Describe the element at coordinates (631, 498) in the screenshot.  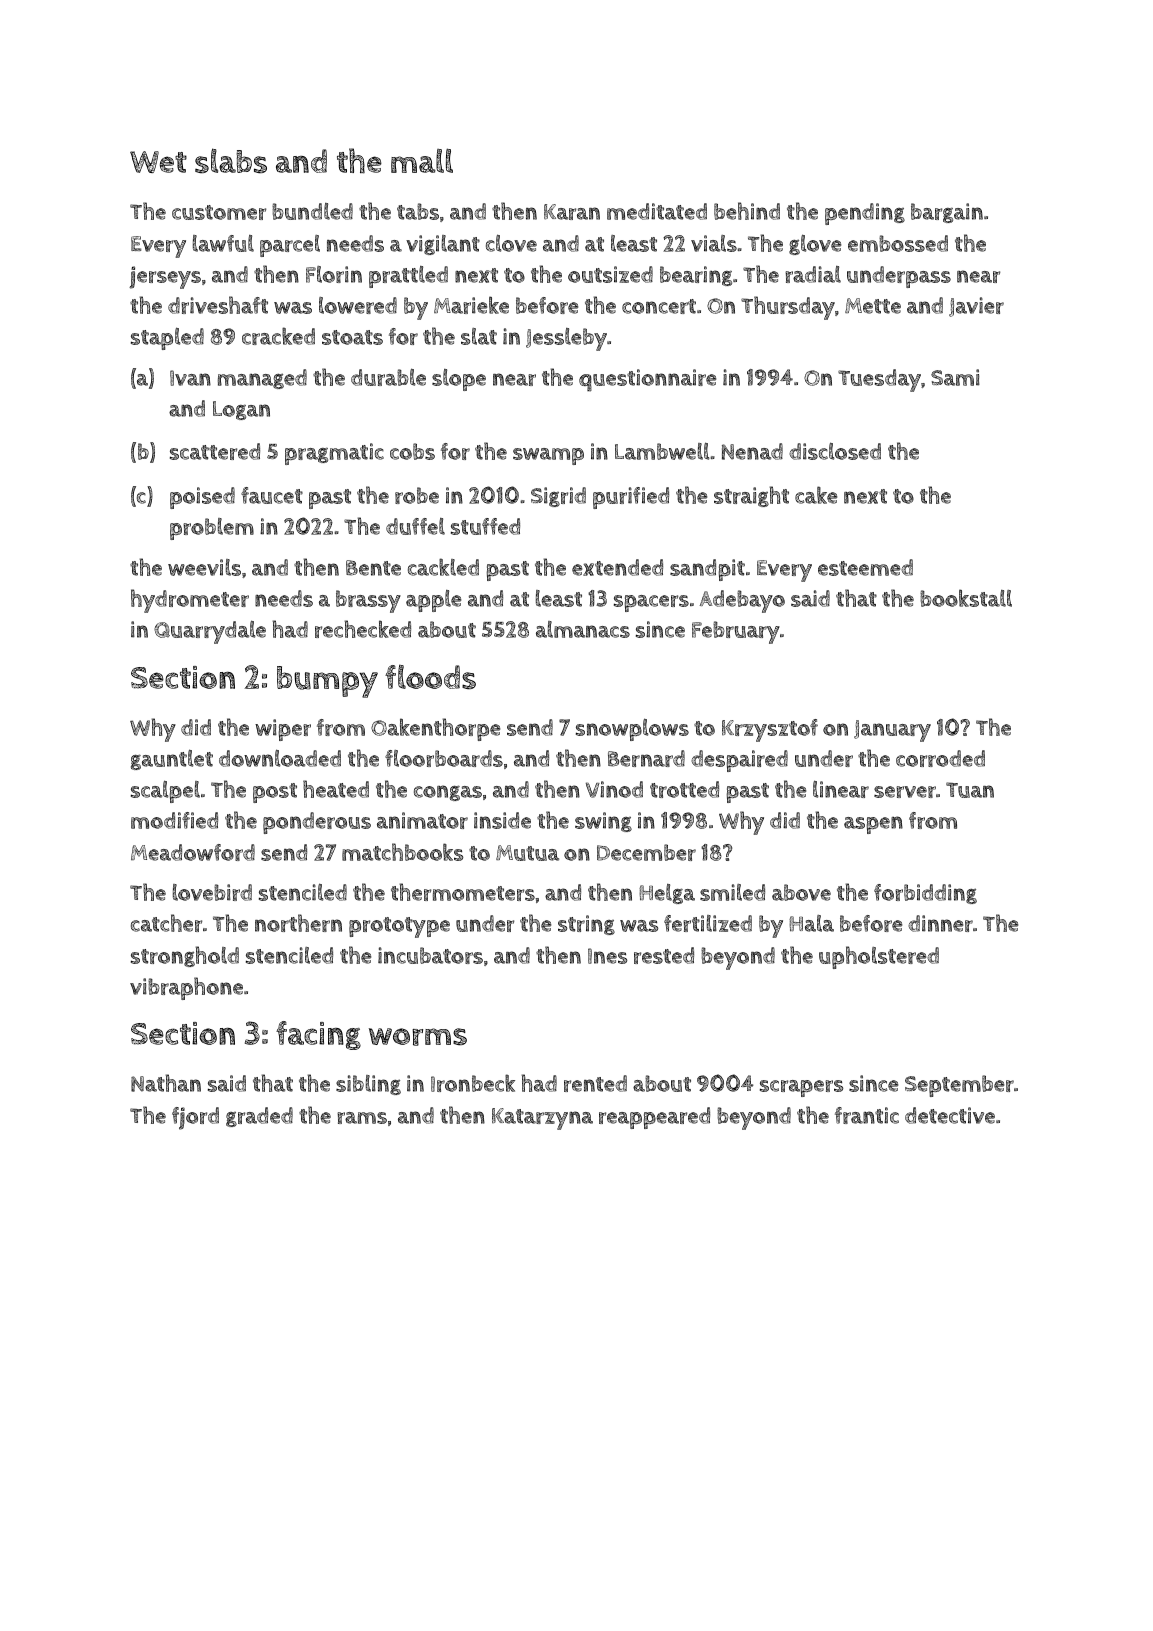
I see `purified` at that location.
